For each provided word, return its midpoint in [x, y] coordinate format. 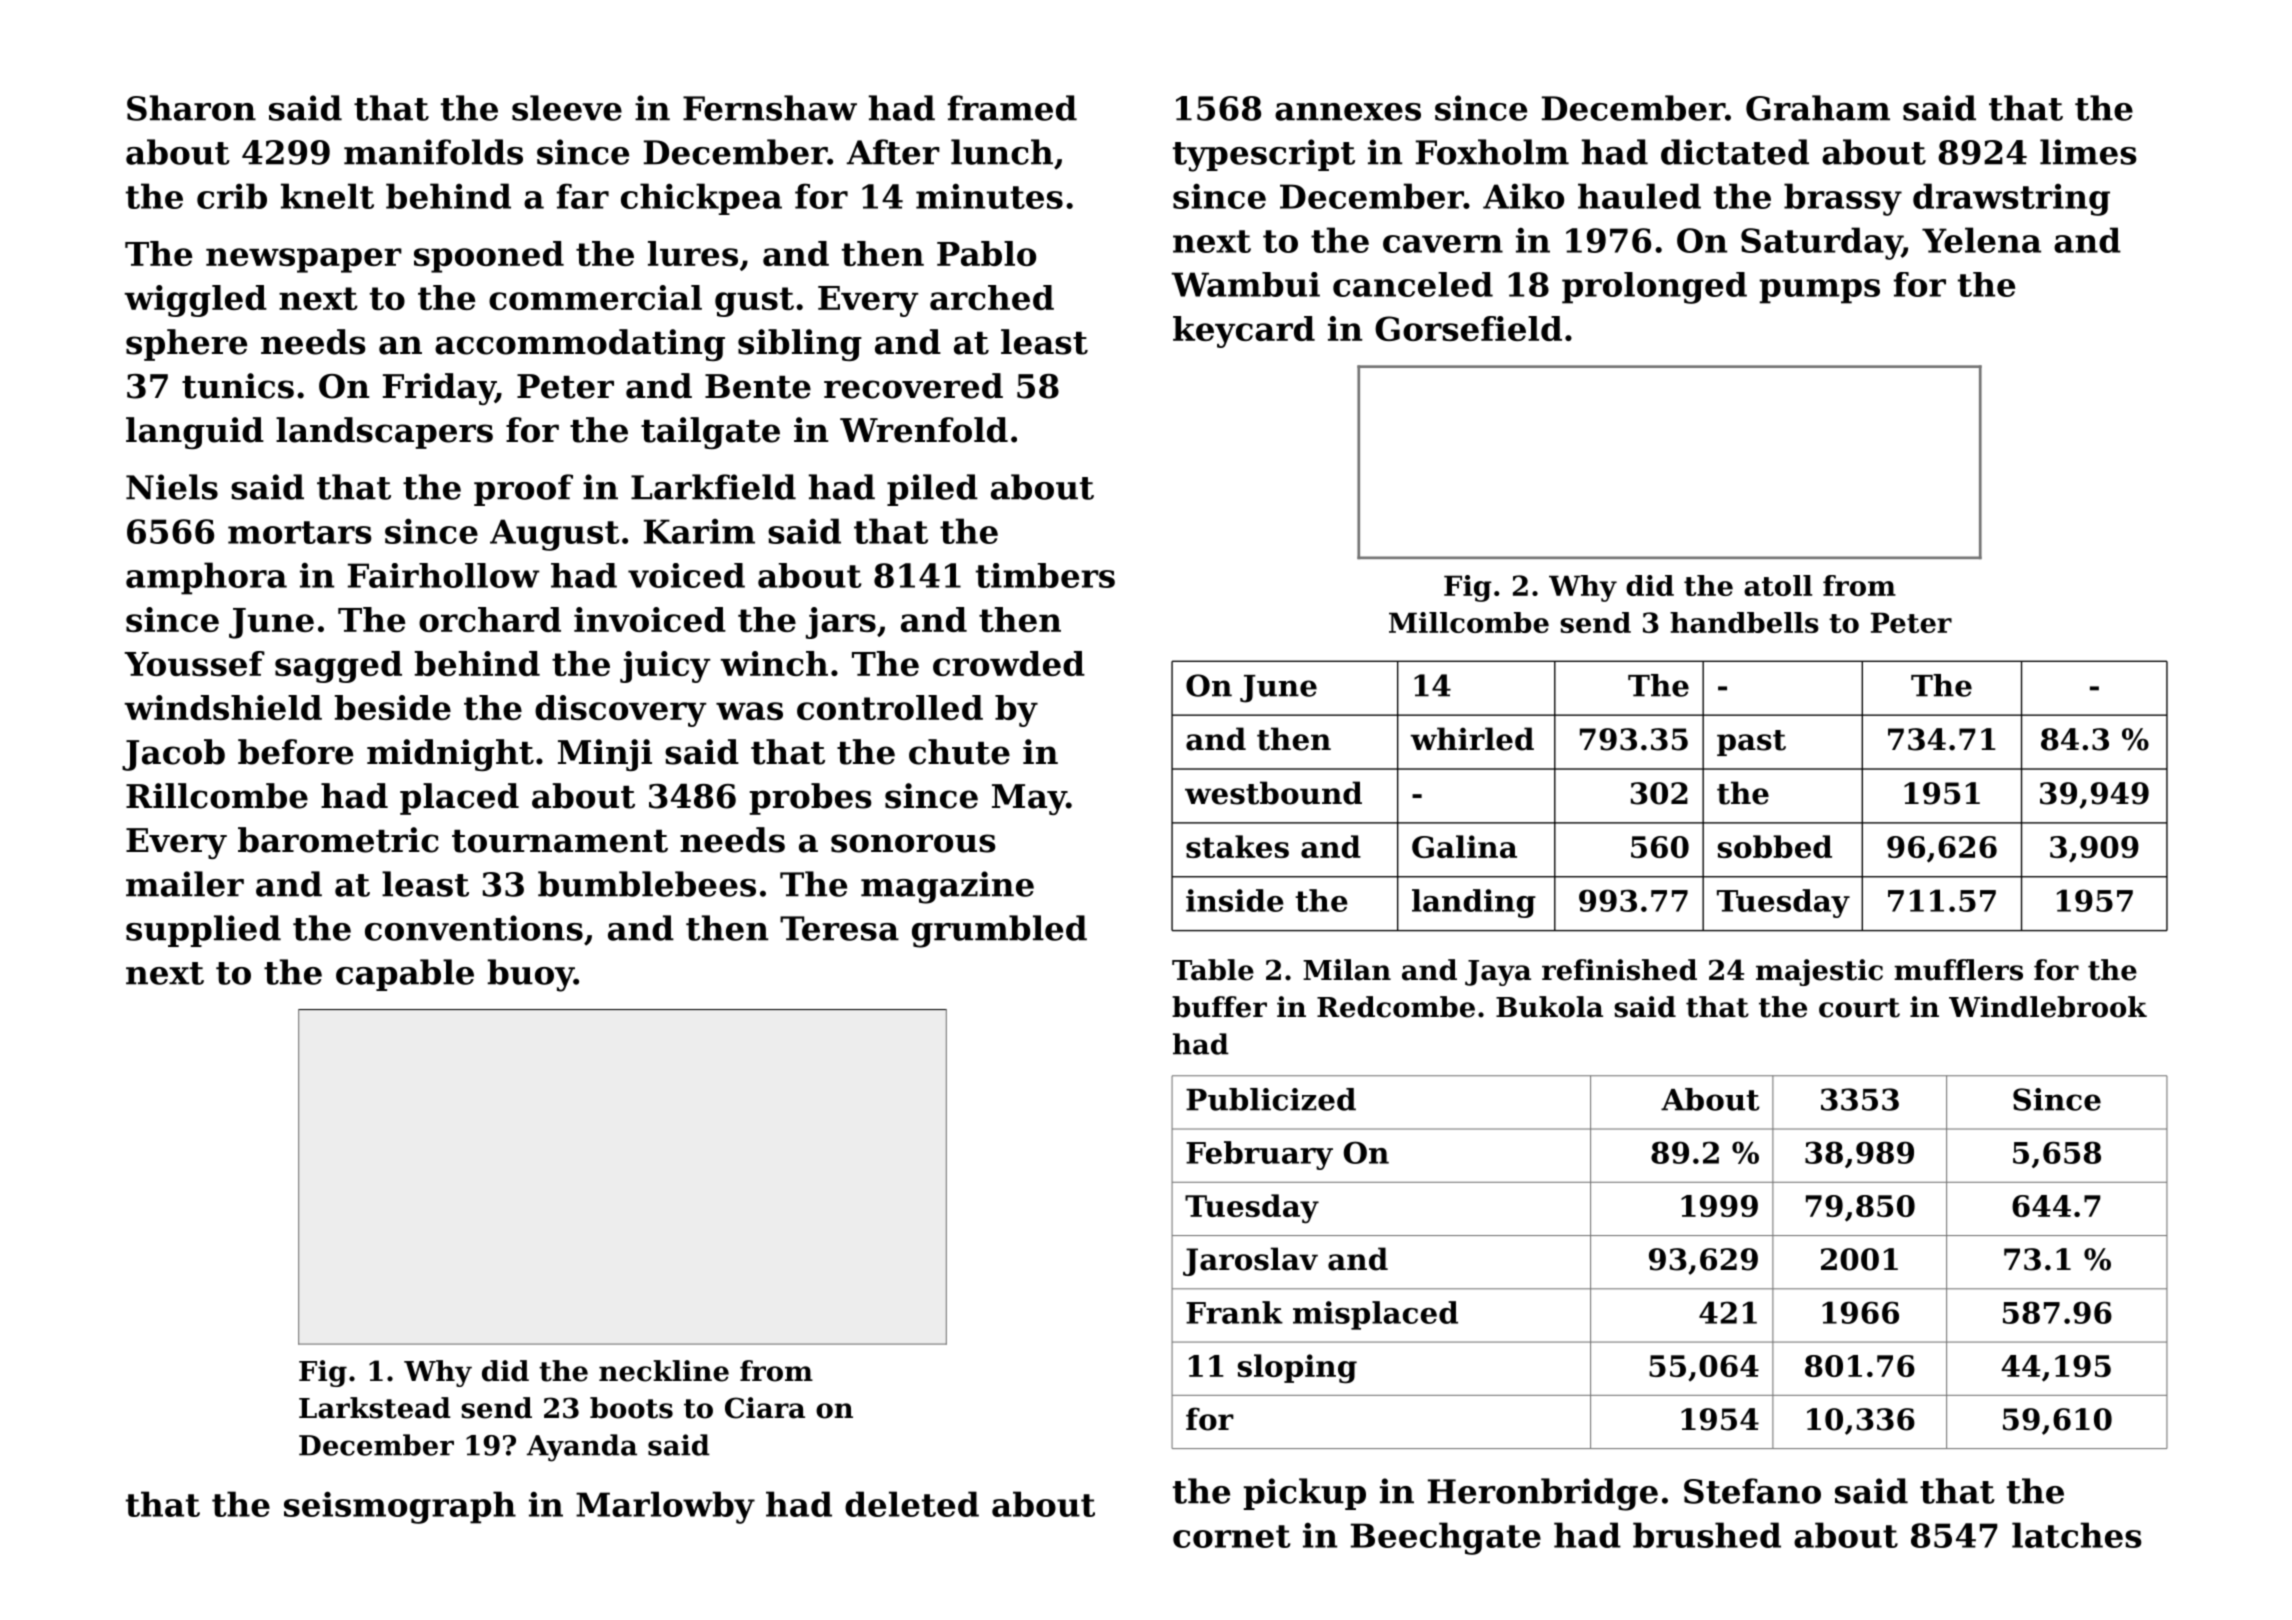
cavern [1443, 244]
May [1029, 799]
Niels [172, 487]
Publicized [1271, 1099]
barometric [338, 840]
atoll [1778, 585]
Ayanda [582, 1448]
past [1751, 743]
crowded [1009, 663]
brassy [1843, 199]
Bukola [1549, 1007]
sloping [1297, 1369]
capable [405, 975]
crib [232, 196]
